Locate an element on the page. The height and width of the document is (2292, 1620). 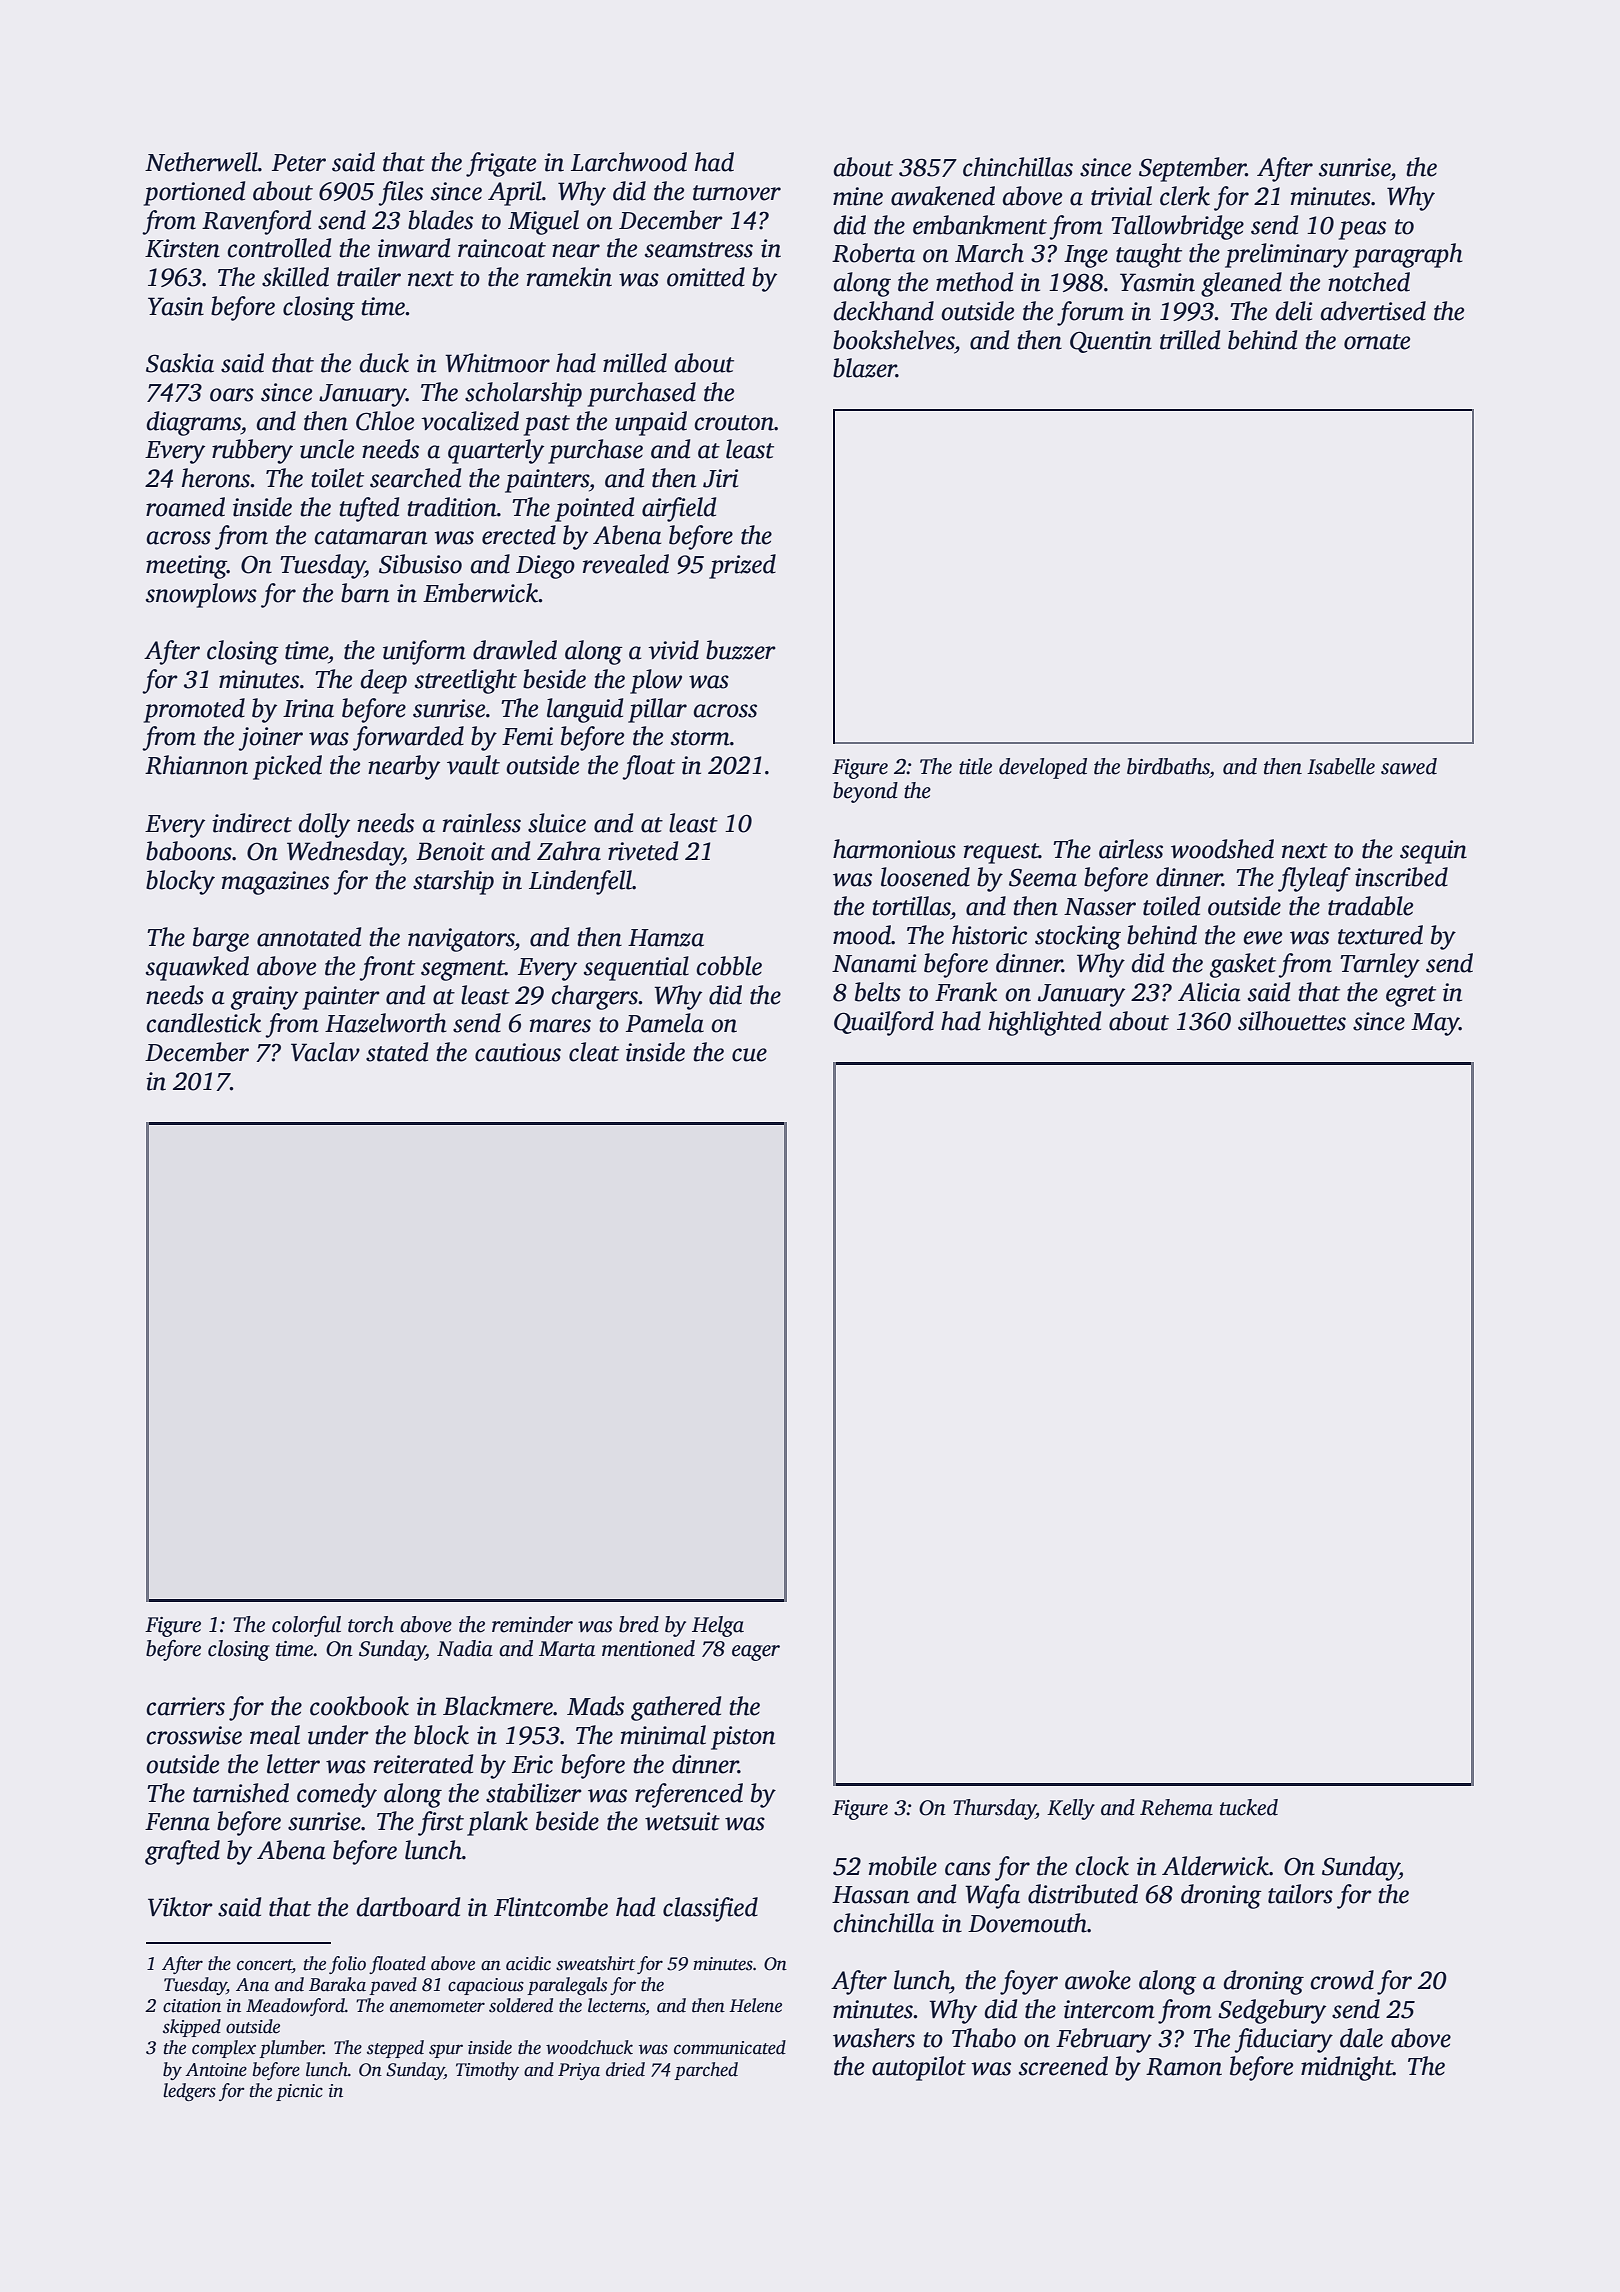
Helga is located at coordinates (718, 1626).
